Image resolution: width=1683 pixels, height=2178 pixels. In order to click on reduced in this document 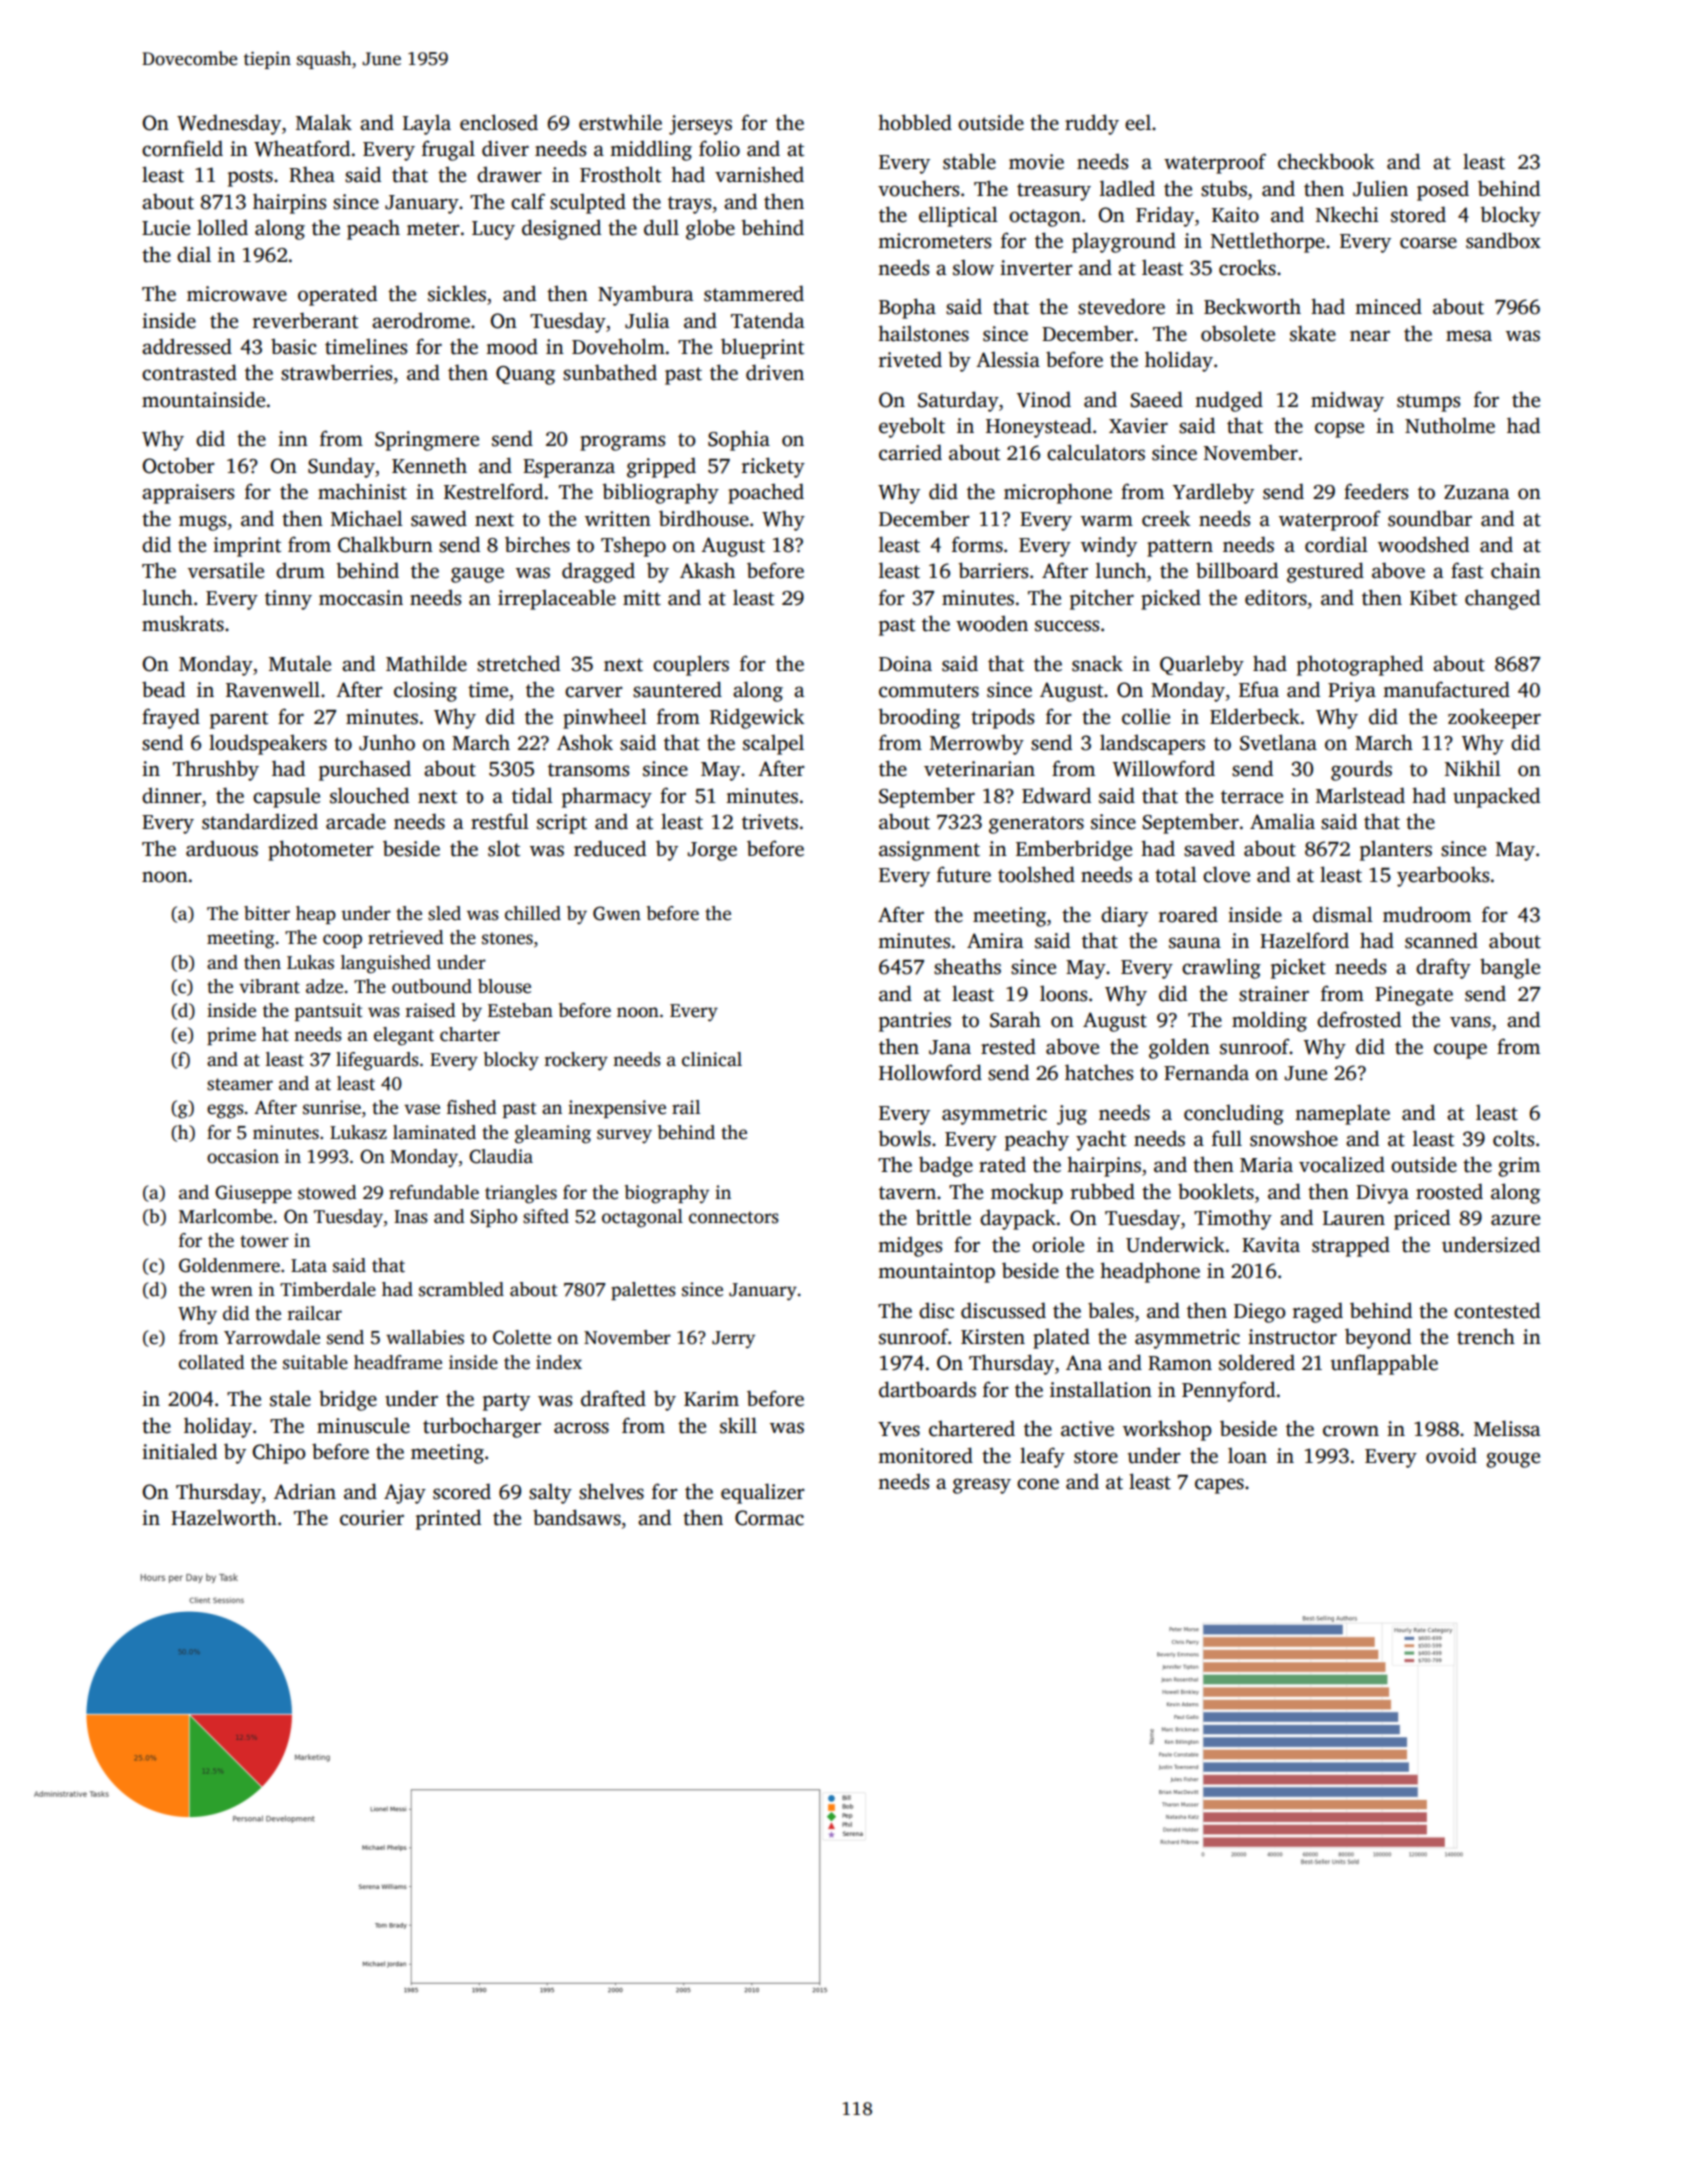, I will do `click(610, 848)`.
